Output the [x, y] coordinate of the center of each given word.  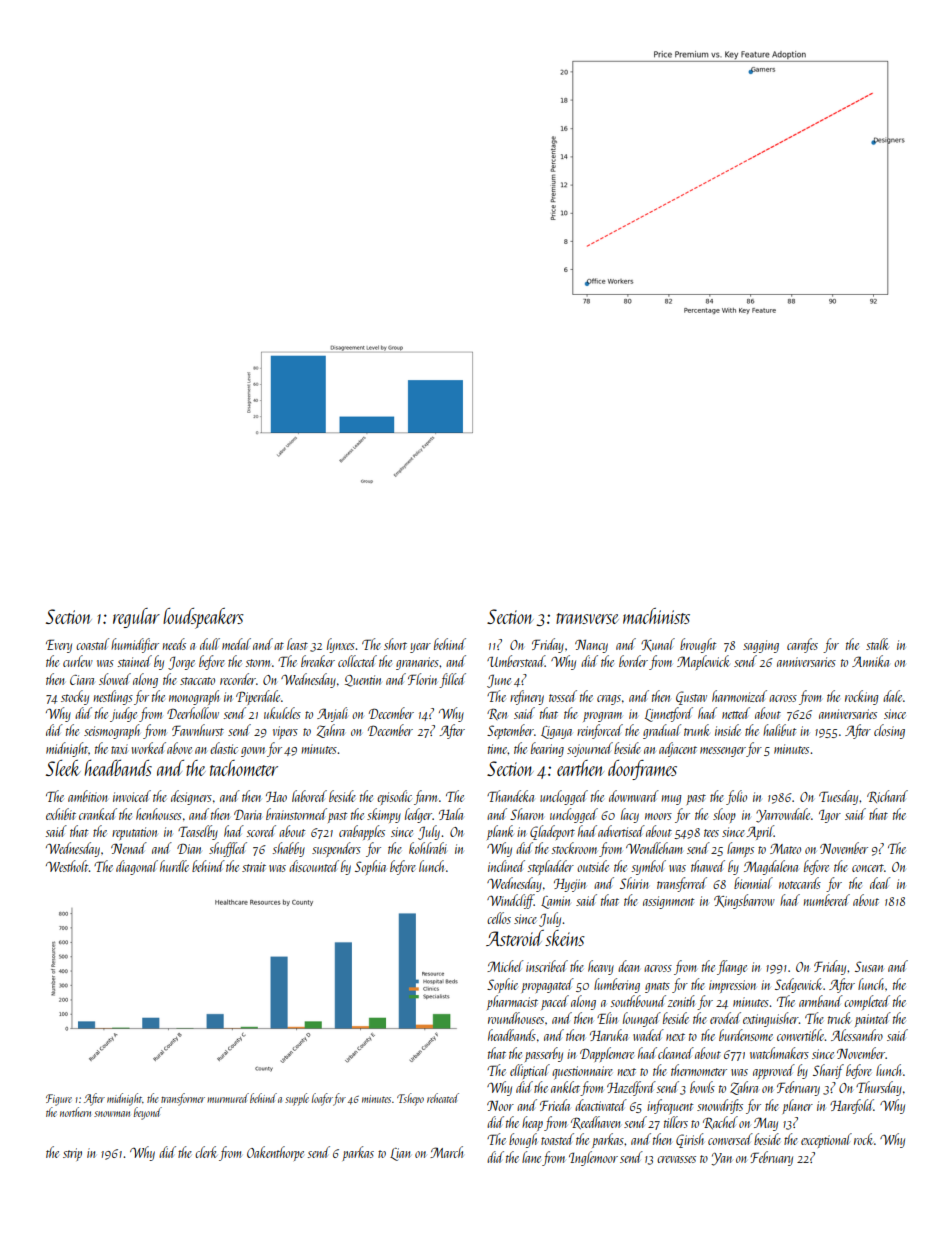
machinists [656, 616]
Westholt [67, 866]
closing [889, 731]
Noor [500, 1106]
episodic [394, 797]
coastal [92, 644]
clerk [206, 1152]
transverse [587, 618]
